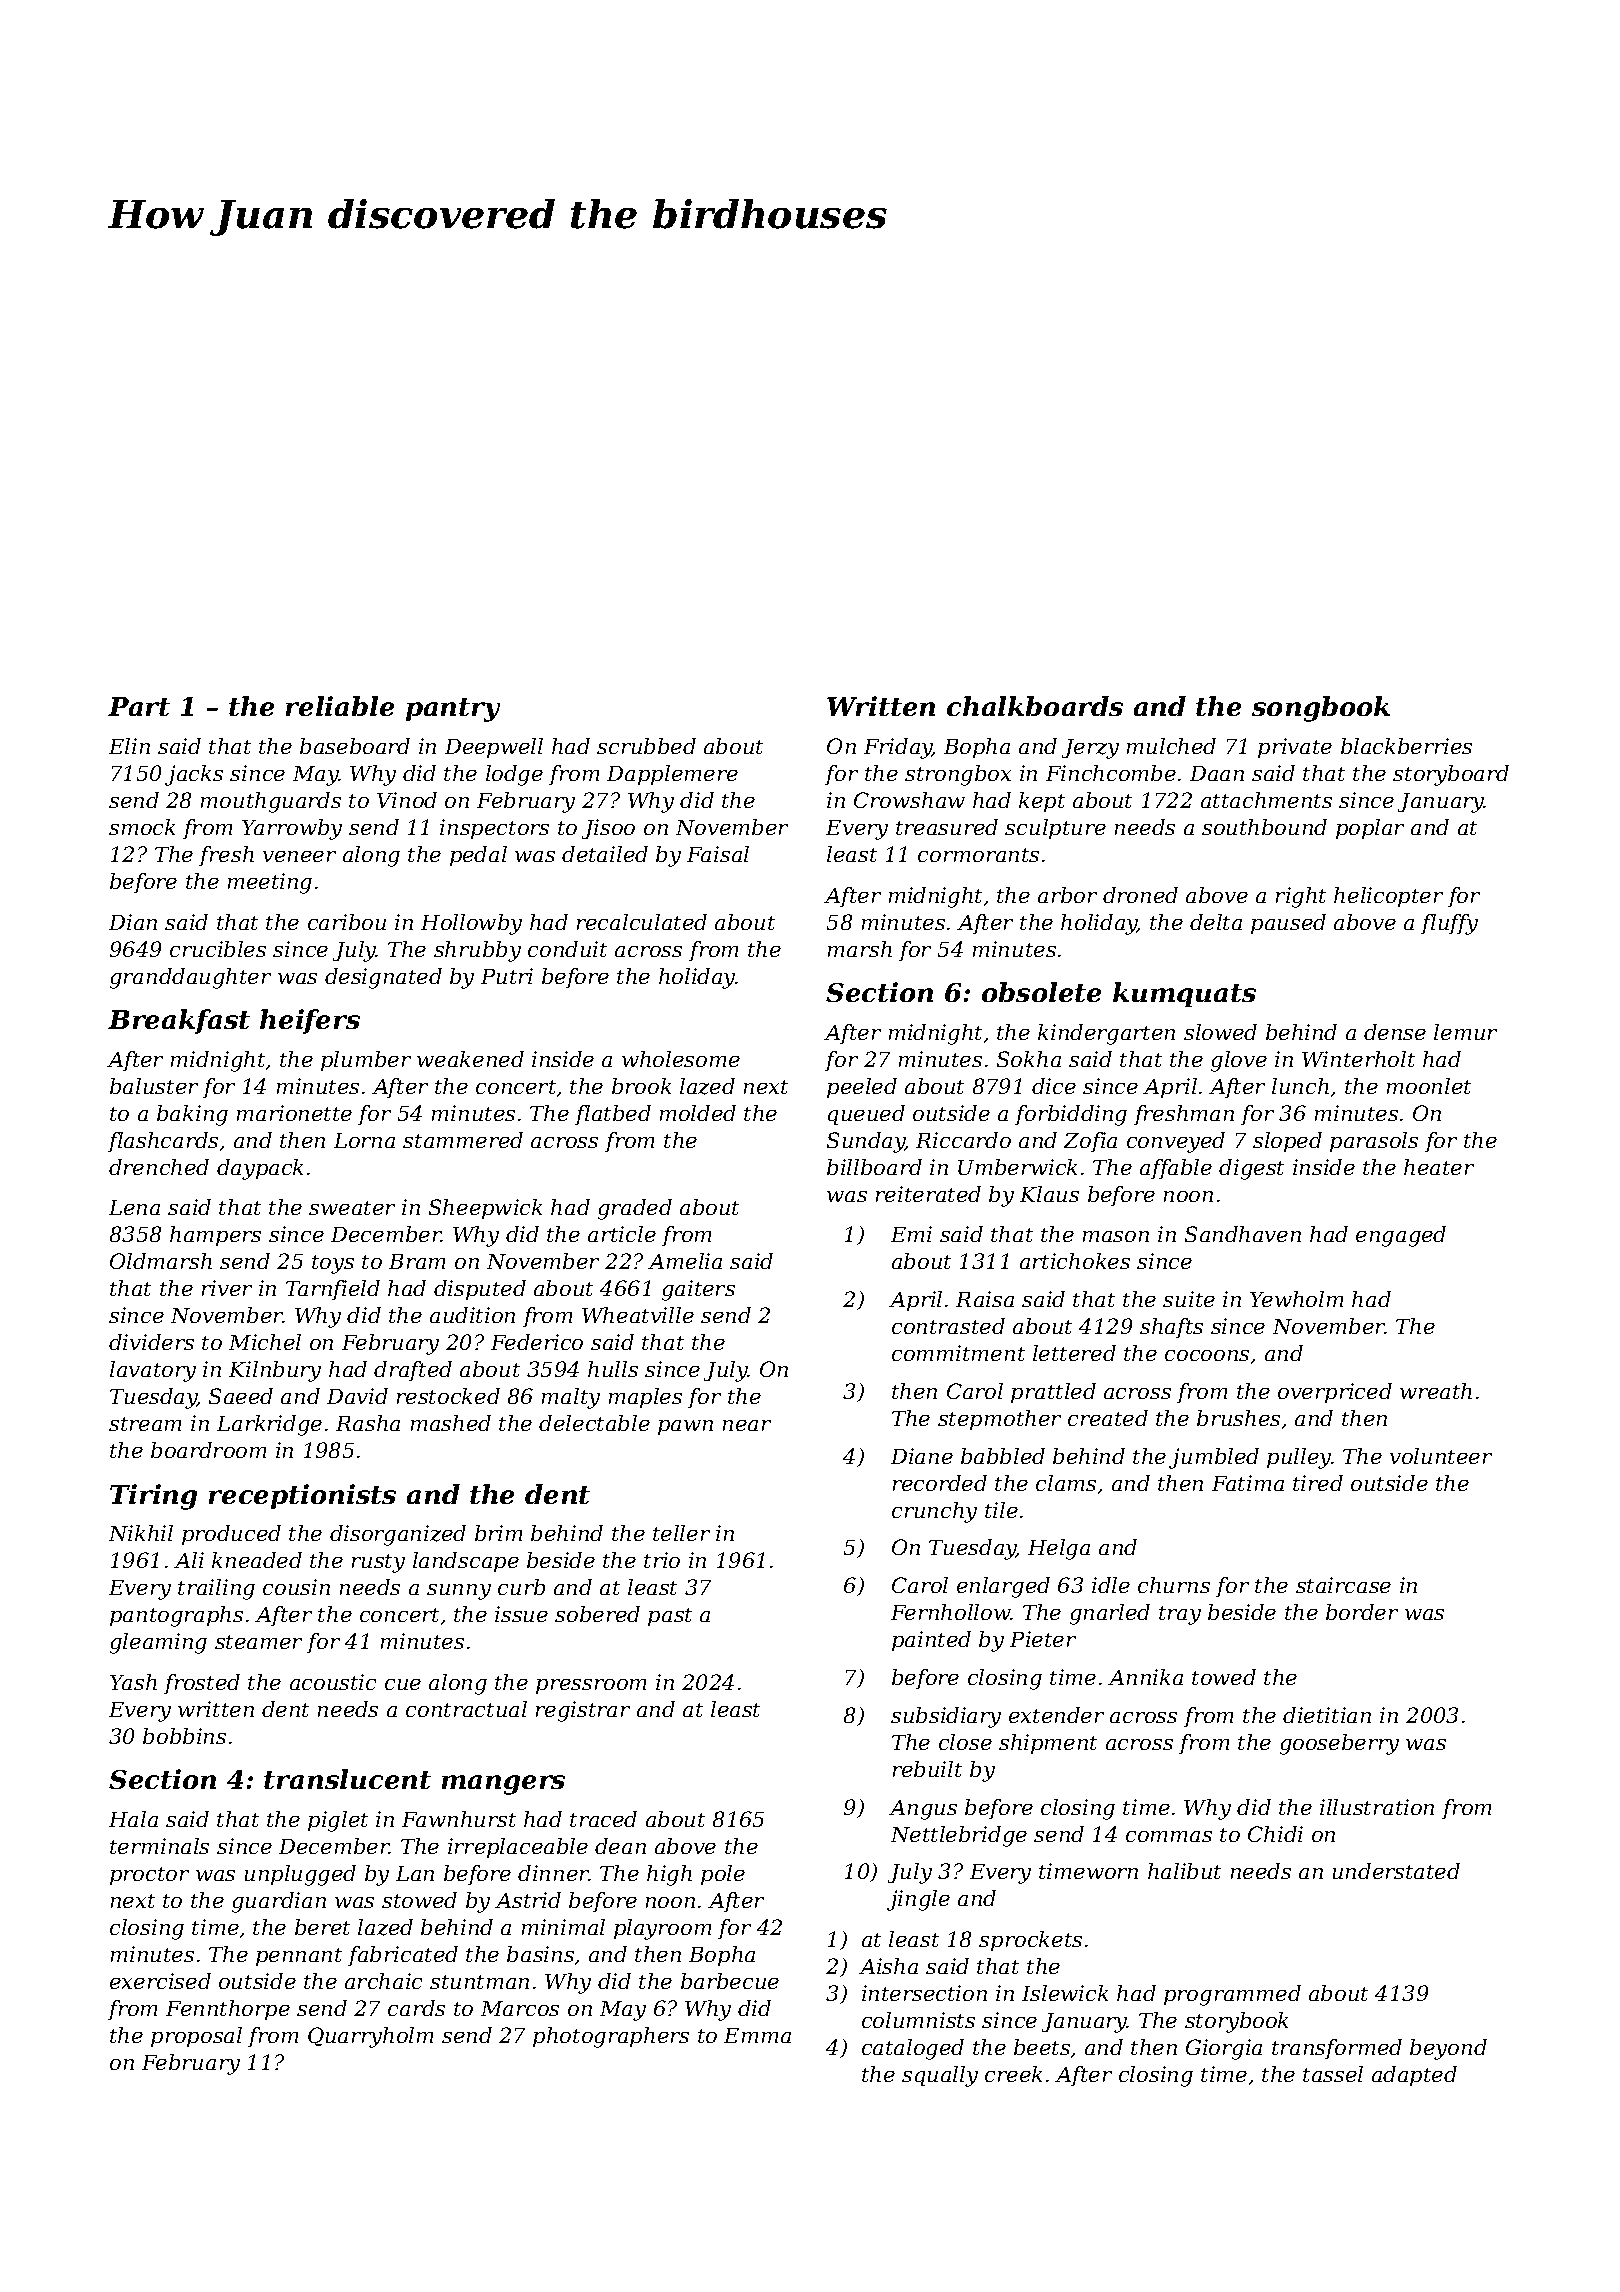  Describe the element at coordinates (1171, 746) in the screenshot. I see `mulched` at that location.
